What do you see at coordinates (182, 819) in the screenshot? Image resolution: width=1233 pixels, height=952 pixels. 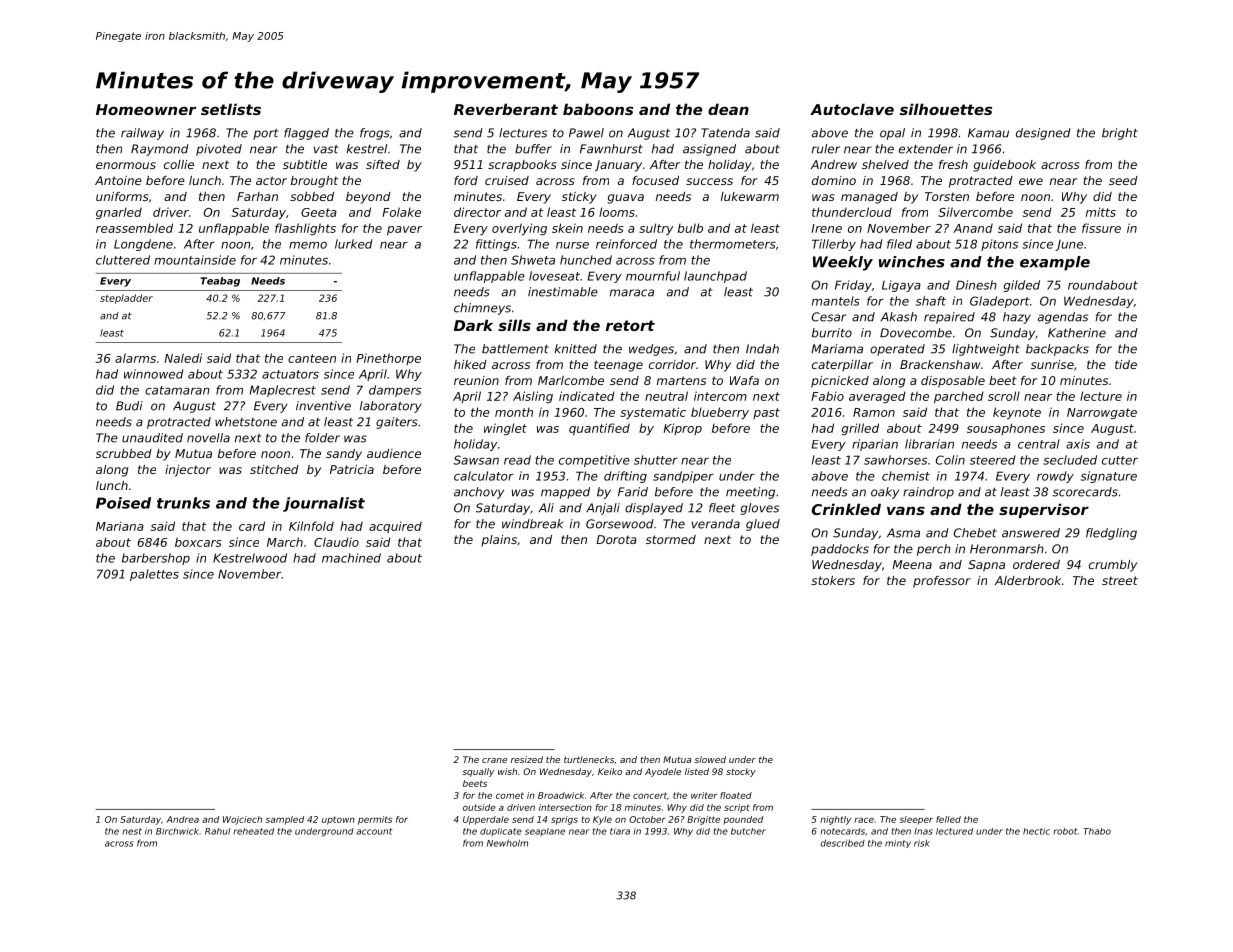 I see `Andrea` at bounding box center [182, 819].
